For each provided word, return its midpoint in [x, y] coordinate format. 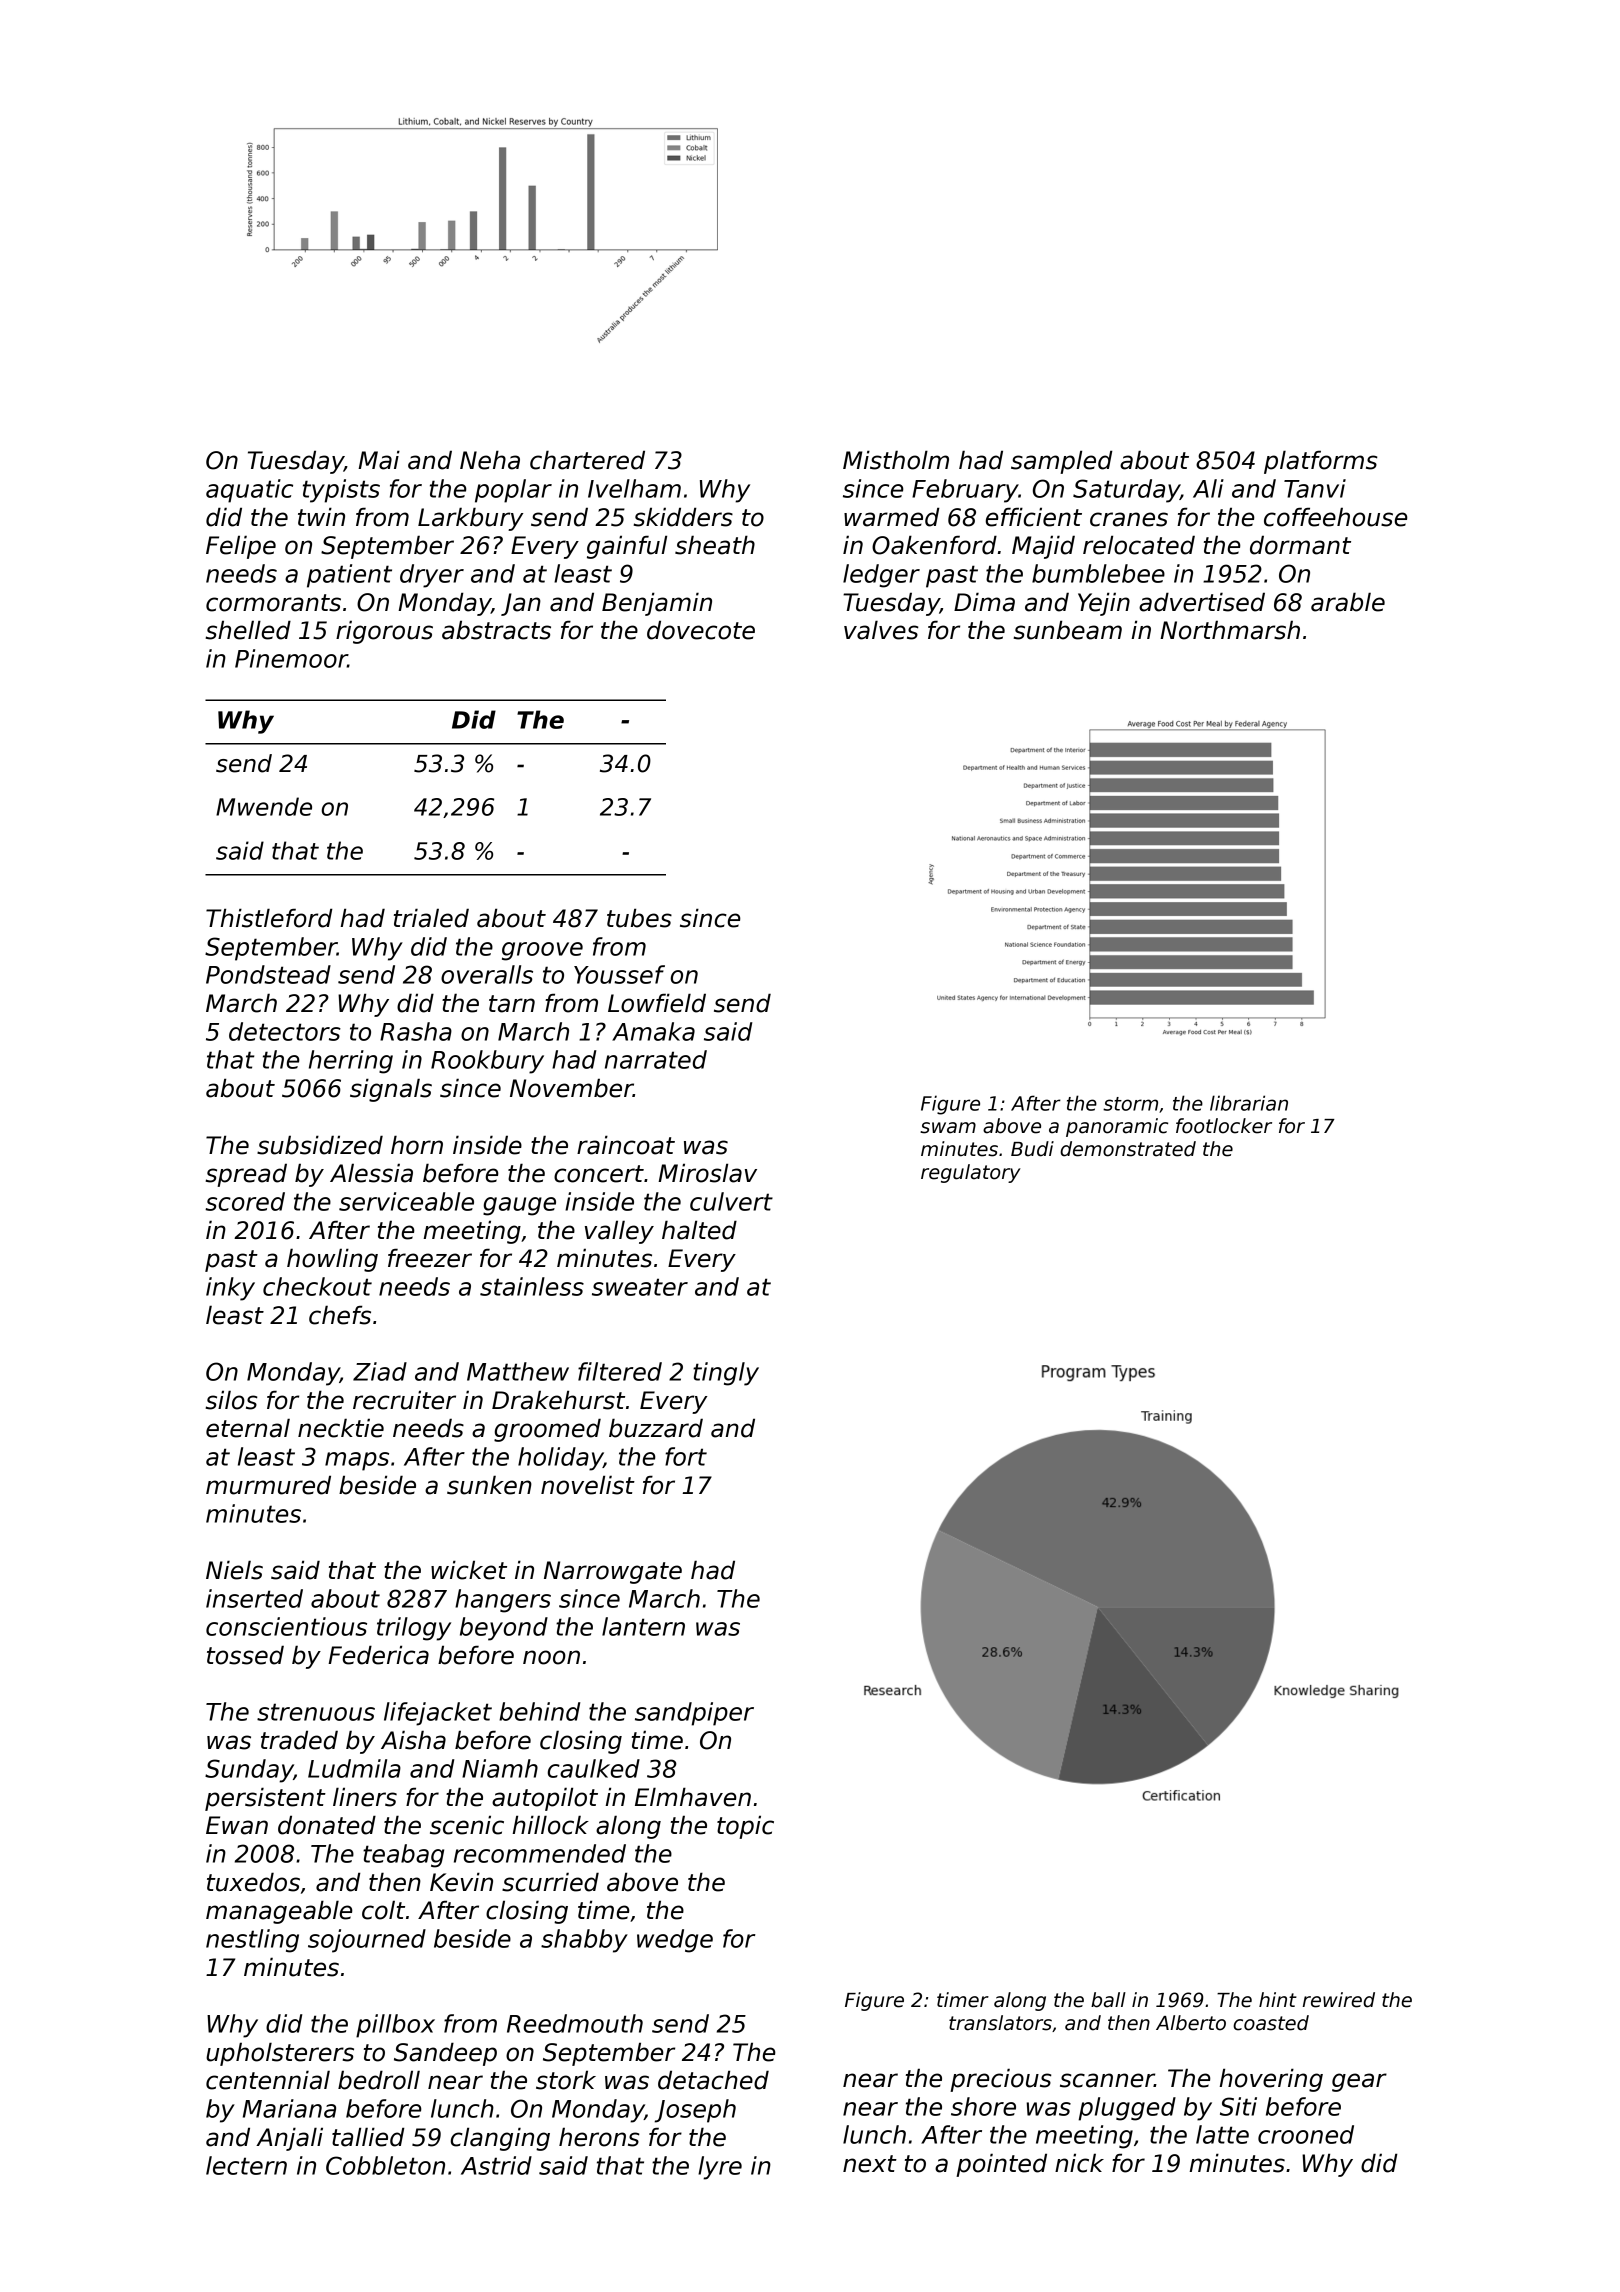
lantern [643, 1626]
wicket [469, 1570]
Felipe [241, 547]
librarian [1249, 1103]
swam [948, 1128]
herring [351, 1062]
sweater [640, 1287]
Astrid [496, 2165]
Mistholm [896, 460]
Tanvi [1315, 488]
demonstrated [1128, 1149]
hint [1278, 1999]
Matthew [518, 1371]
